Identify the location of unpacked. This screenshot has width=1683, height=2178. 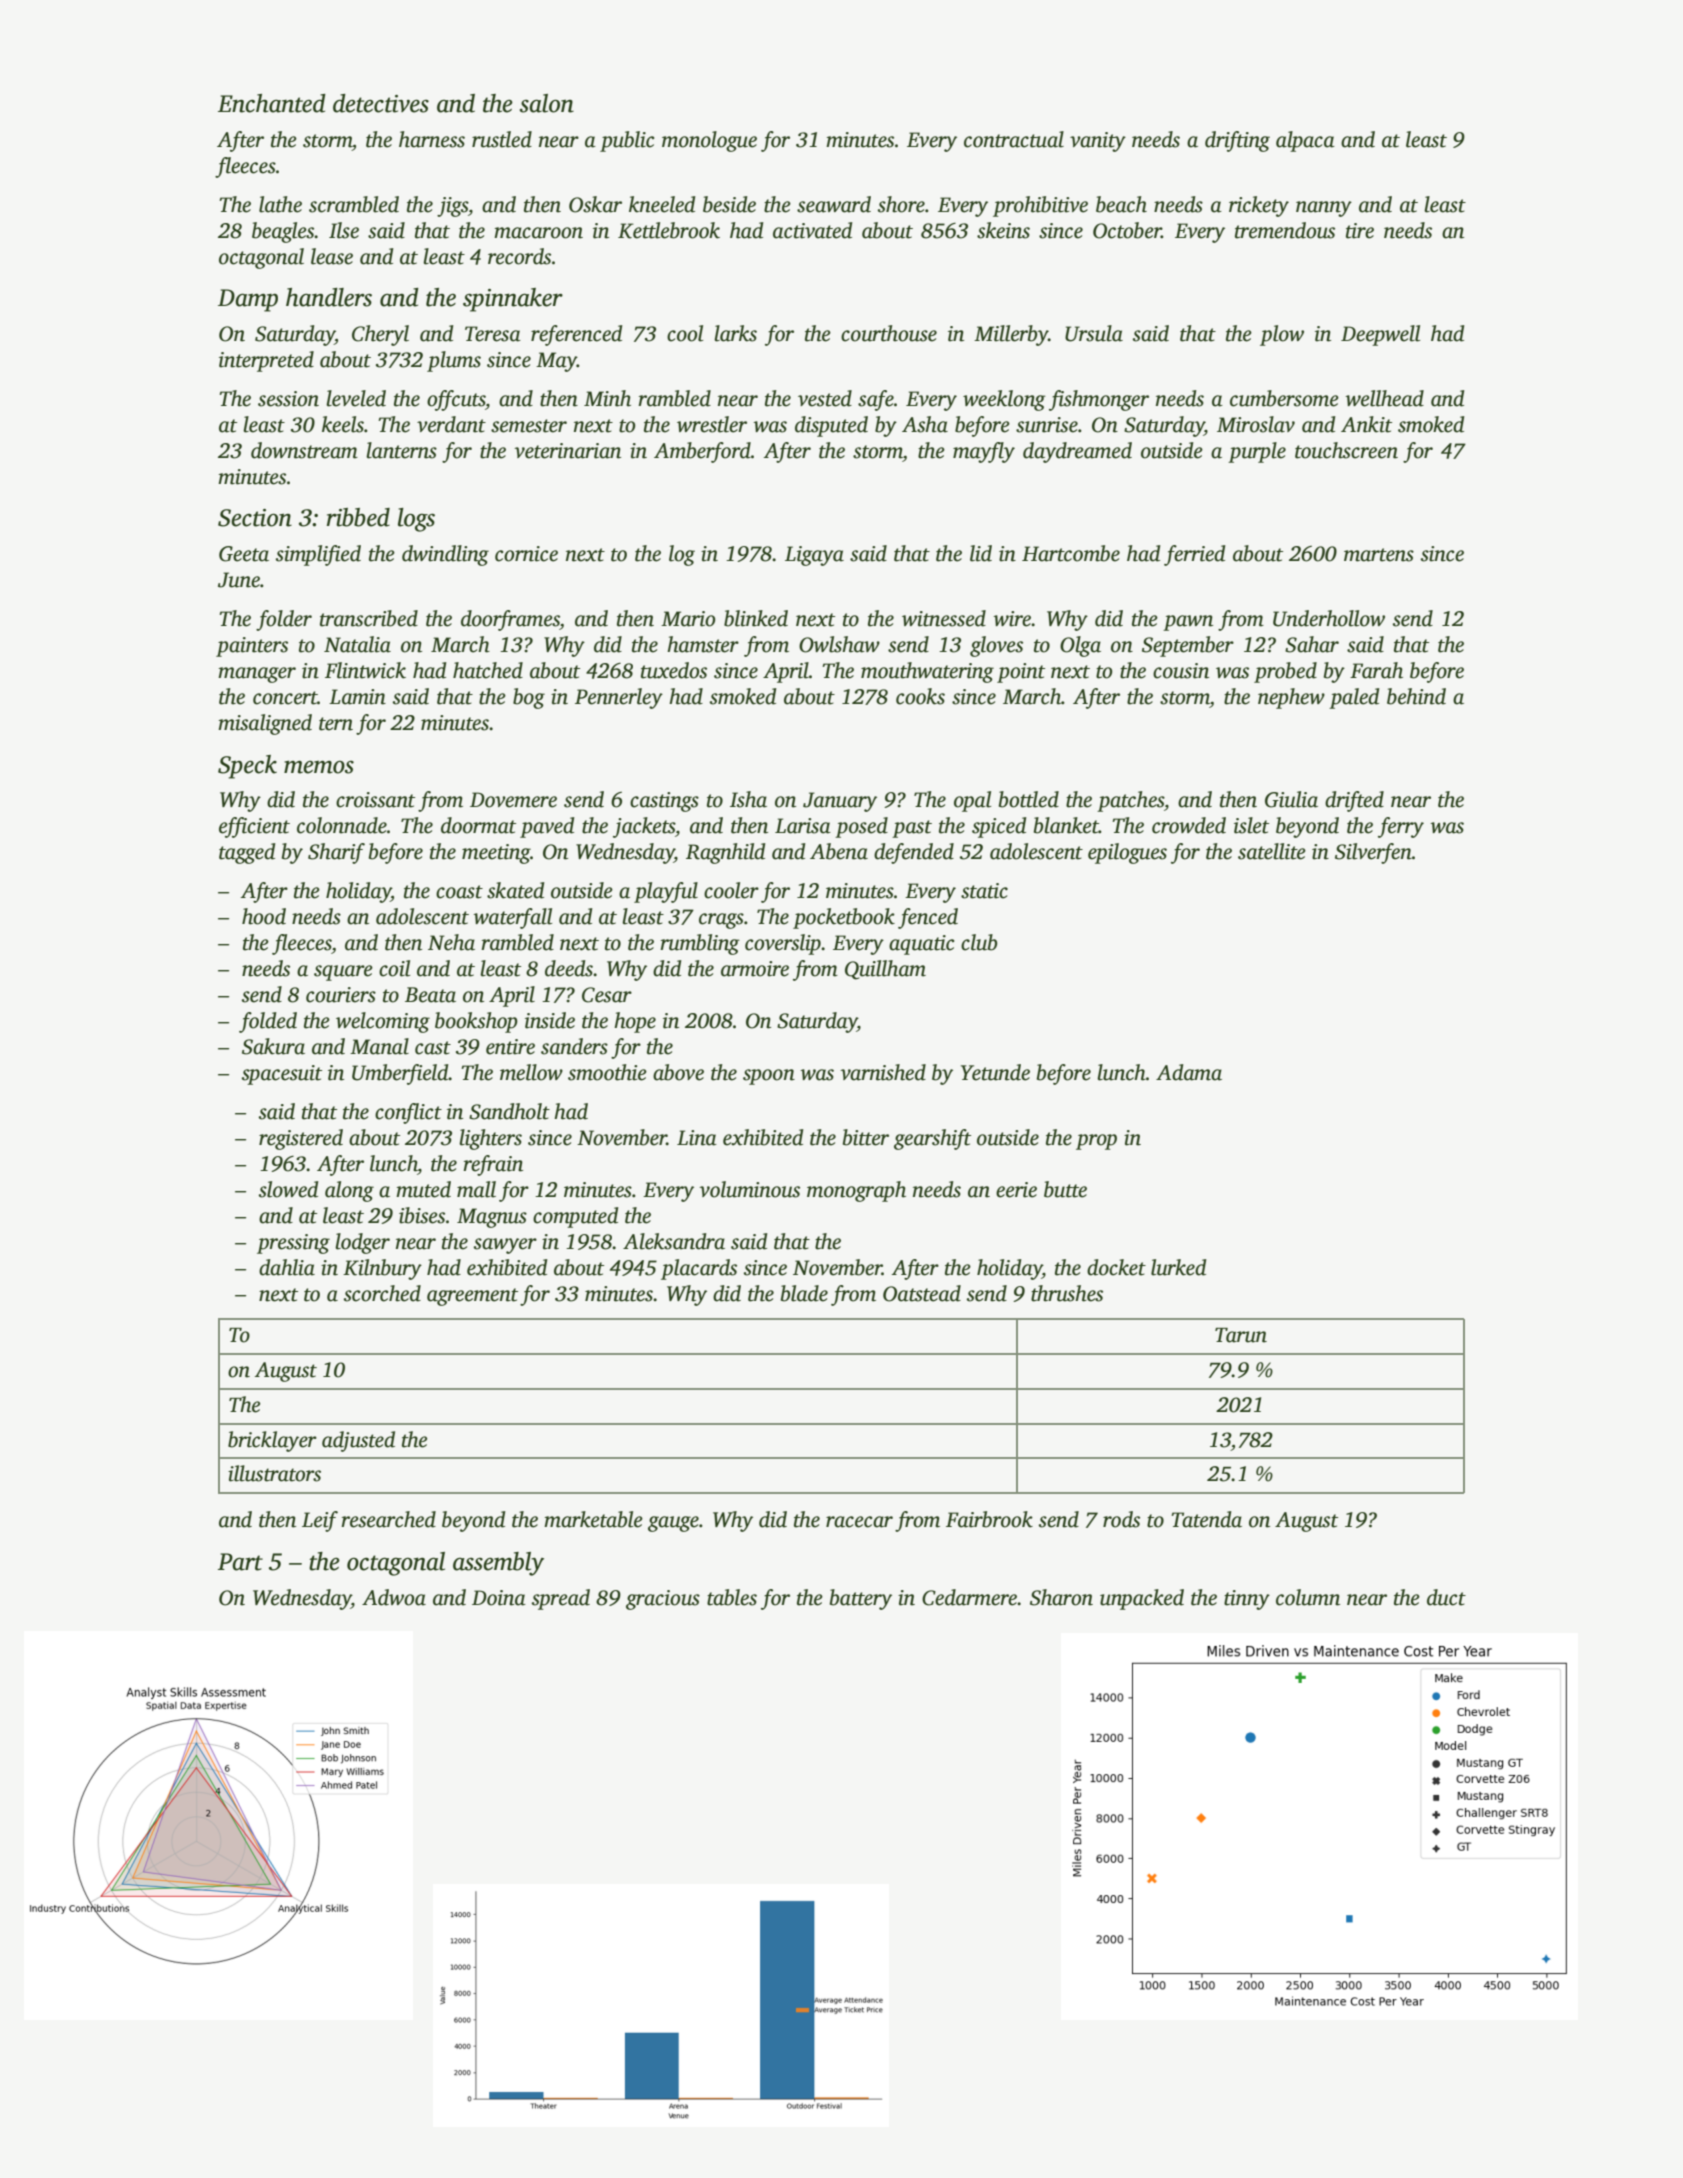
(1142, 1599).
